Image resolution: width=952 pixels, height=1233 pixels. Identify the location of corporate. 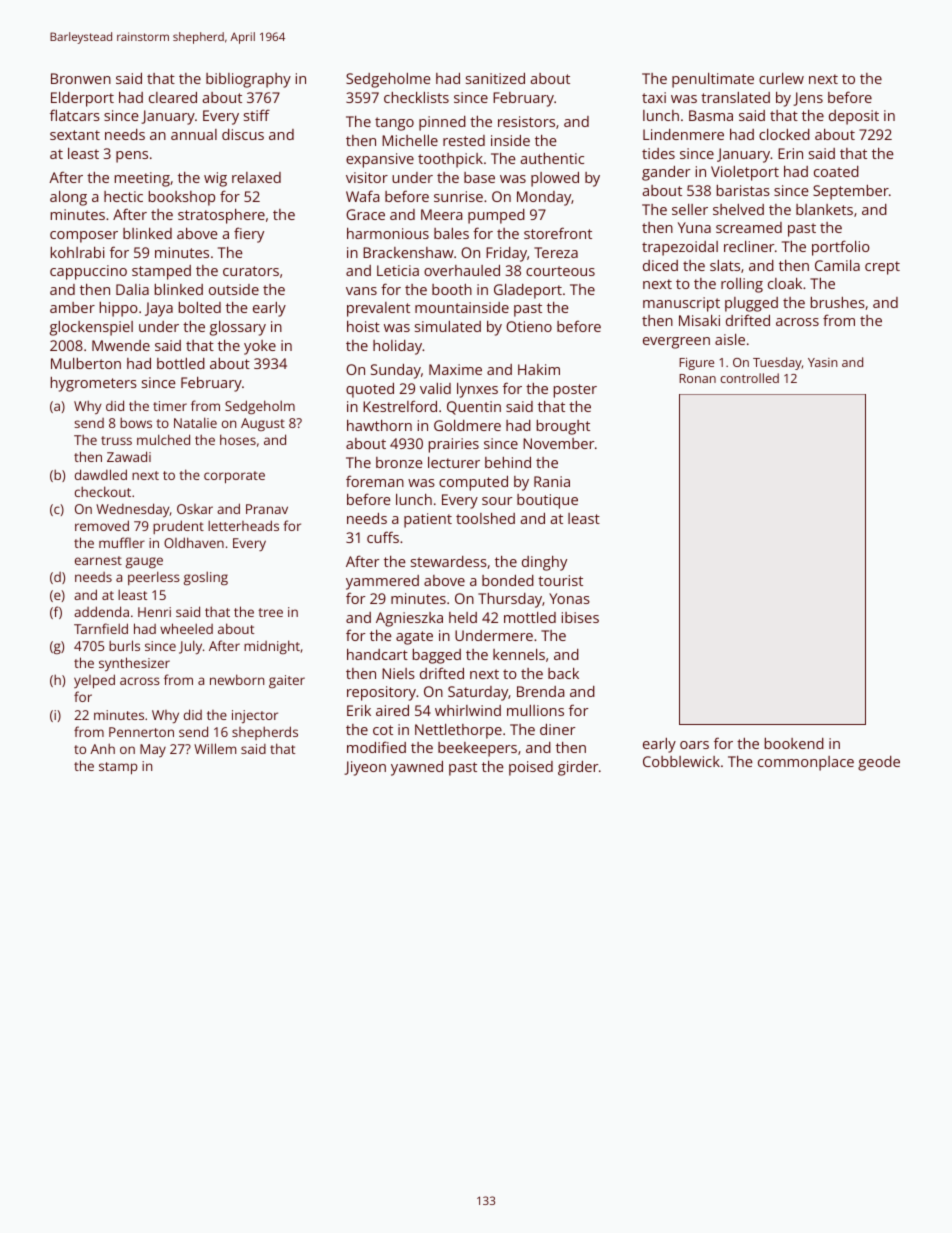
(234, 477).
